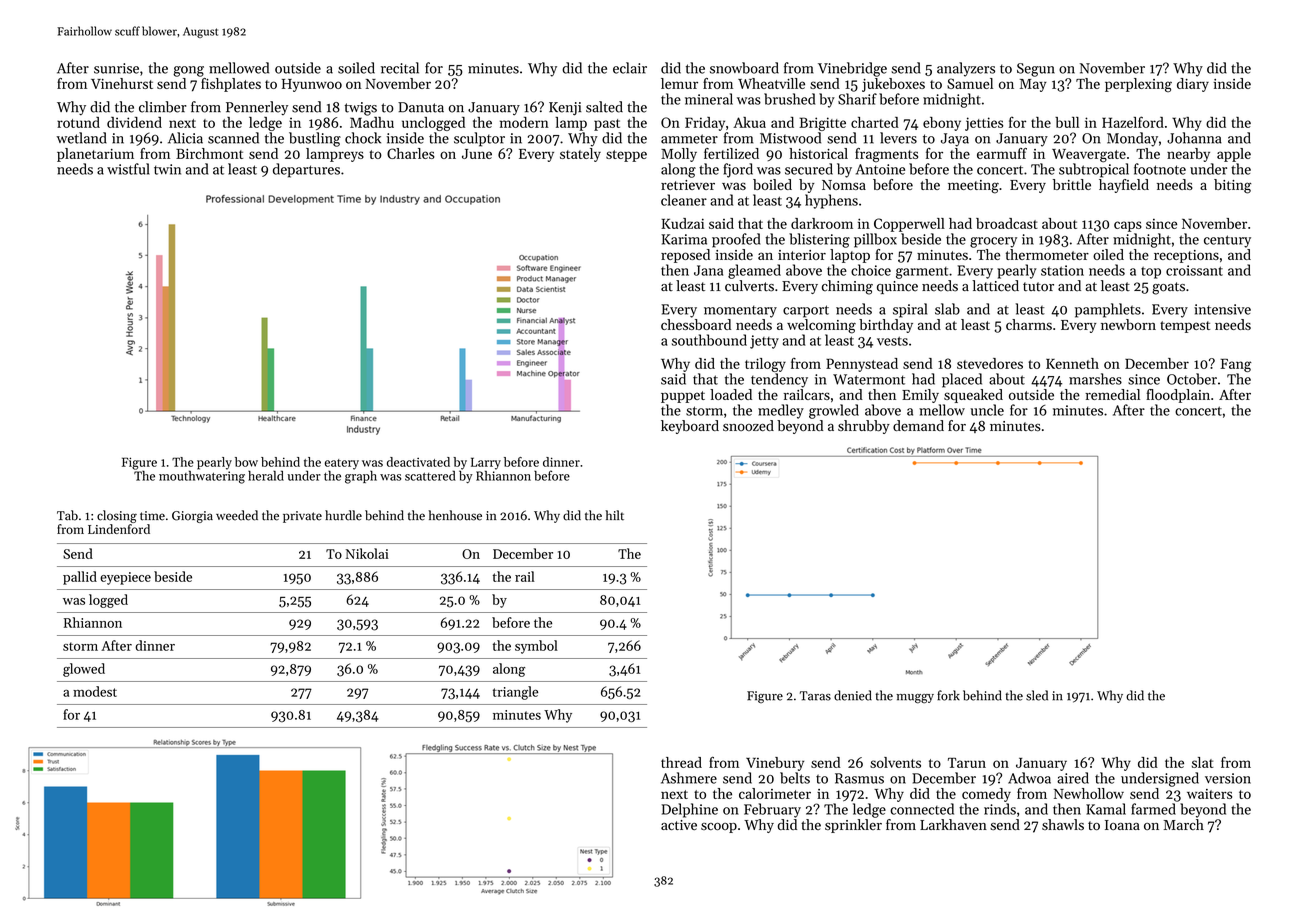 The image size is (1308, 924). I want to click on fertilized, so click(731, 153).
